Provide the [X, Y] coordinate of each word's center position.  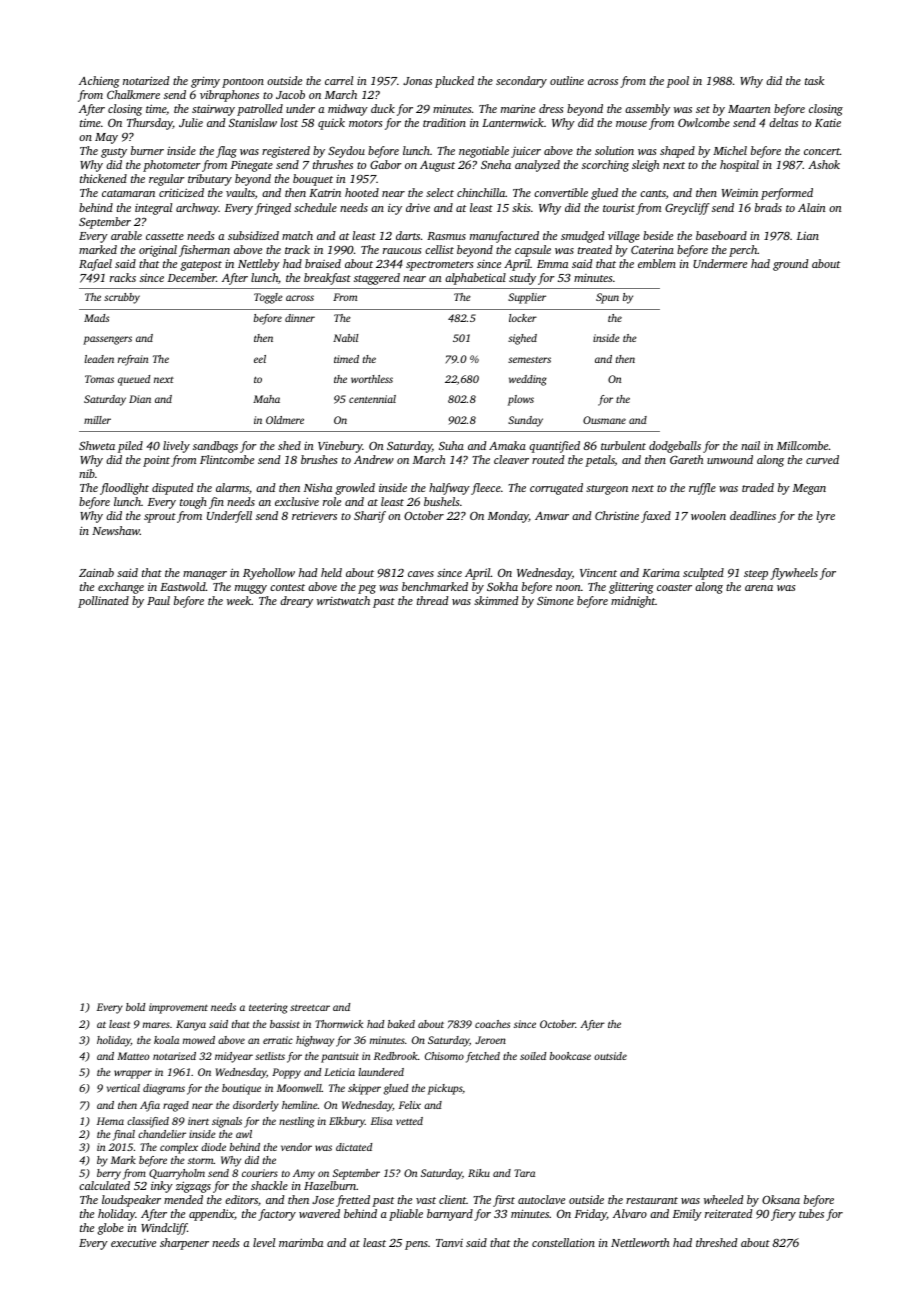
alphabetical [475, 279]
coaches [492, 1024]
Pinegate [252, 166]
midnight [633, 602]
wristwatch [343, 600]
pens [416, 1245]
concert [822, 151]
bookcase [570, 1056]
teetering [268, 1008]
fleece [486, 489]
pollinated [103, 602]
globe [111, 1229]
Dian [140, 399]
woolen [708, 515]
